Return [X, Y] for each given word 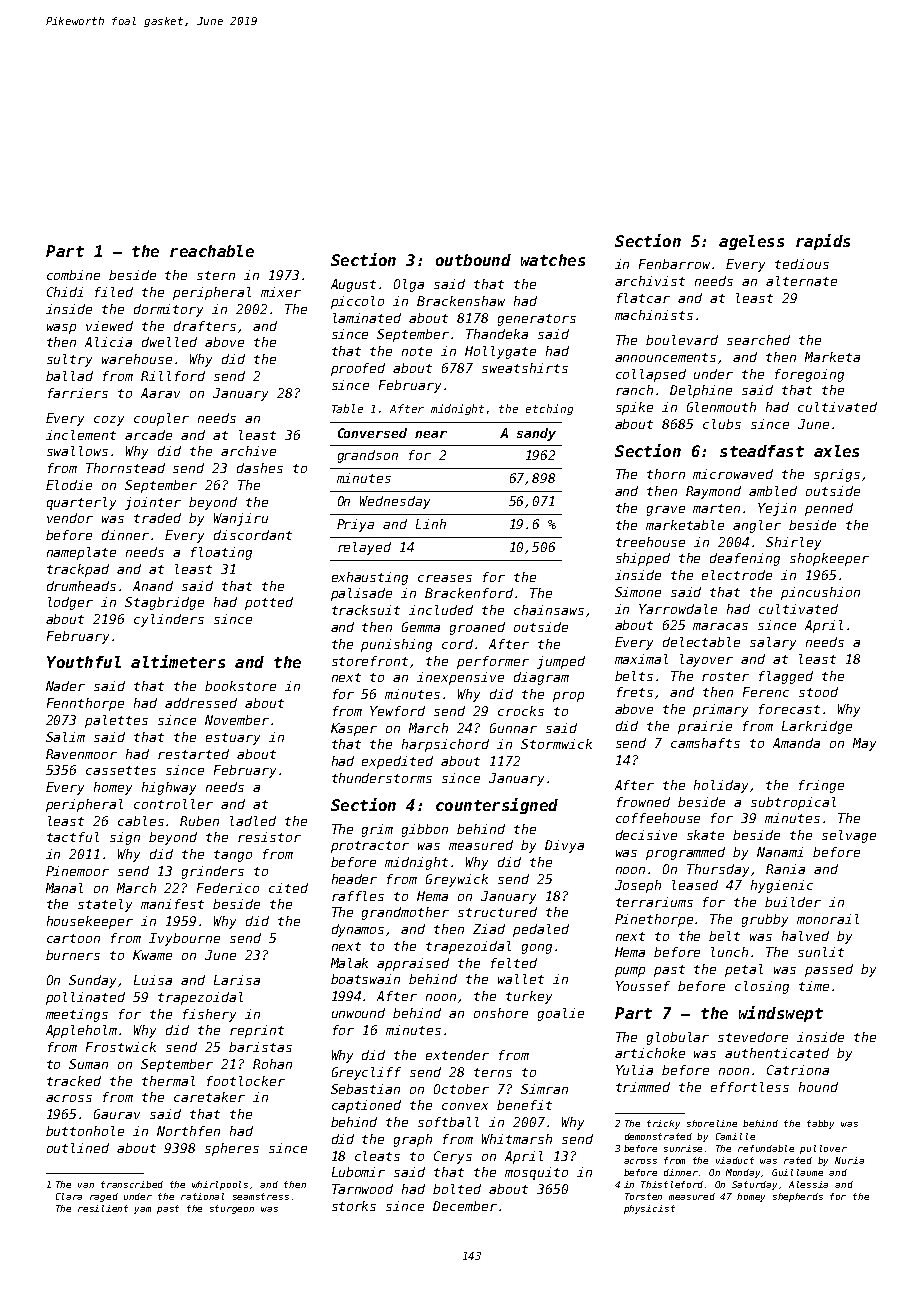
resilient [103, 1208]
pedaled [541, 930]
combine [73, 275]
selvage [849, 836]
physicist [649, 1209]
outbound [473, 260]
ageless [751, 242]
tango [233, 856]
